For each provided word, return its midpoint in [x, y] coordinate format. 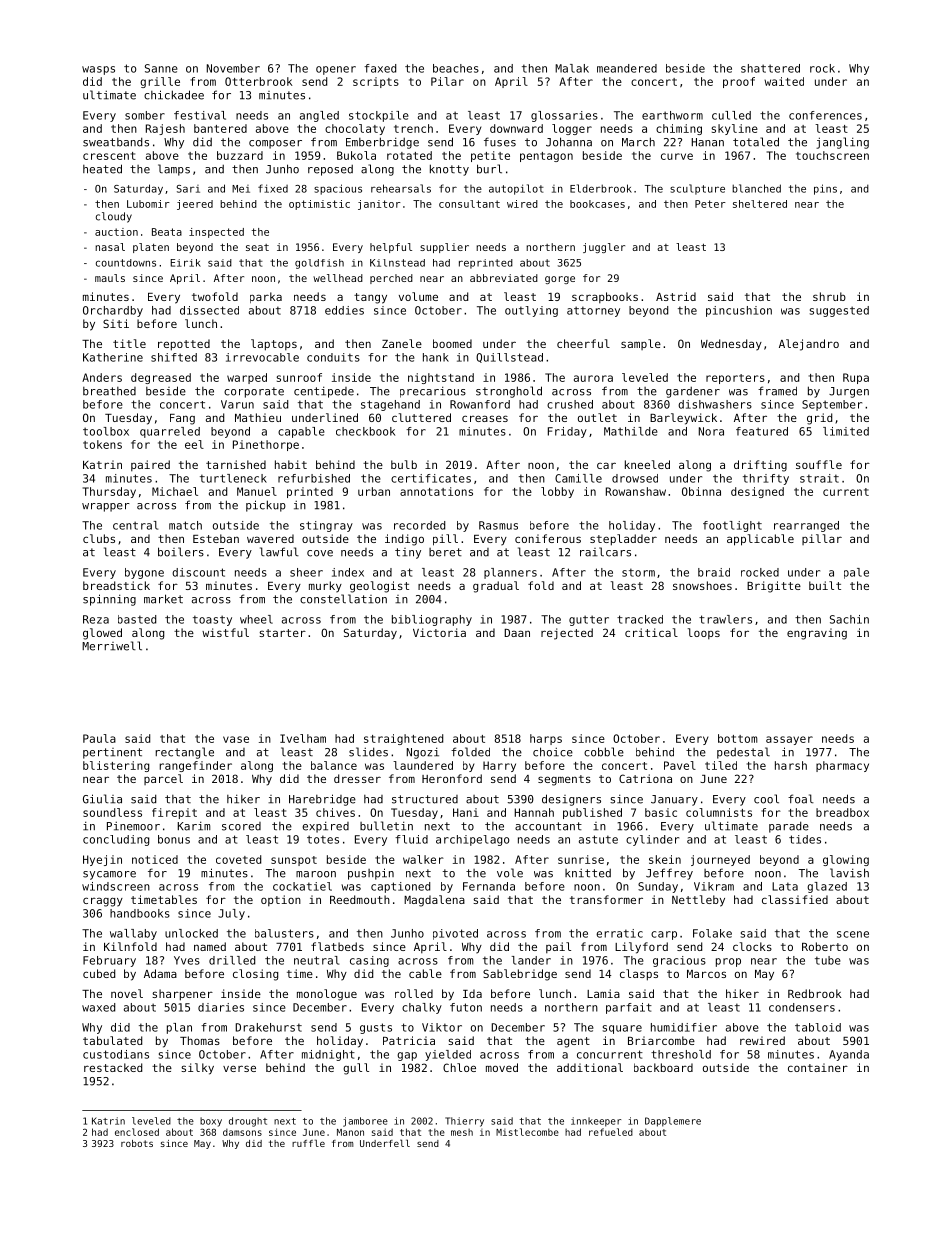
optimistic [319, 205]
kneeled [647, 464]
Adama [160, 973]
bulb [404, 464]
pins [825, 189]
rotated [409, 155]
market [163, 599]
